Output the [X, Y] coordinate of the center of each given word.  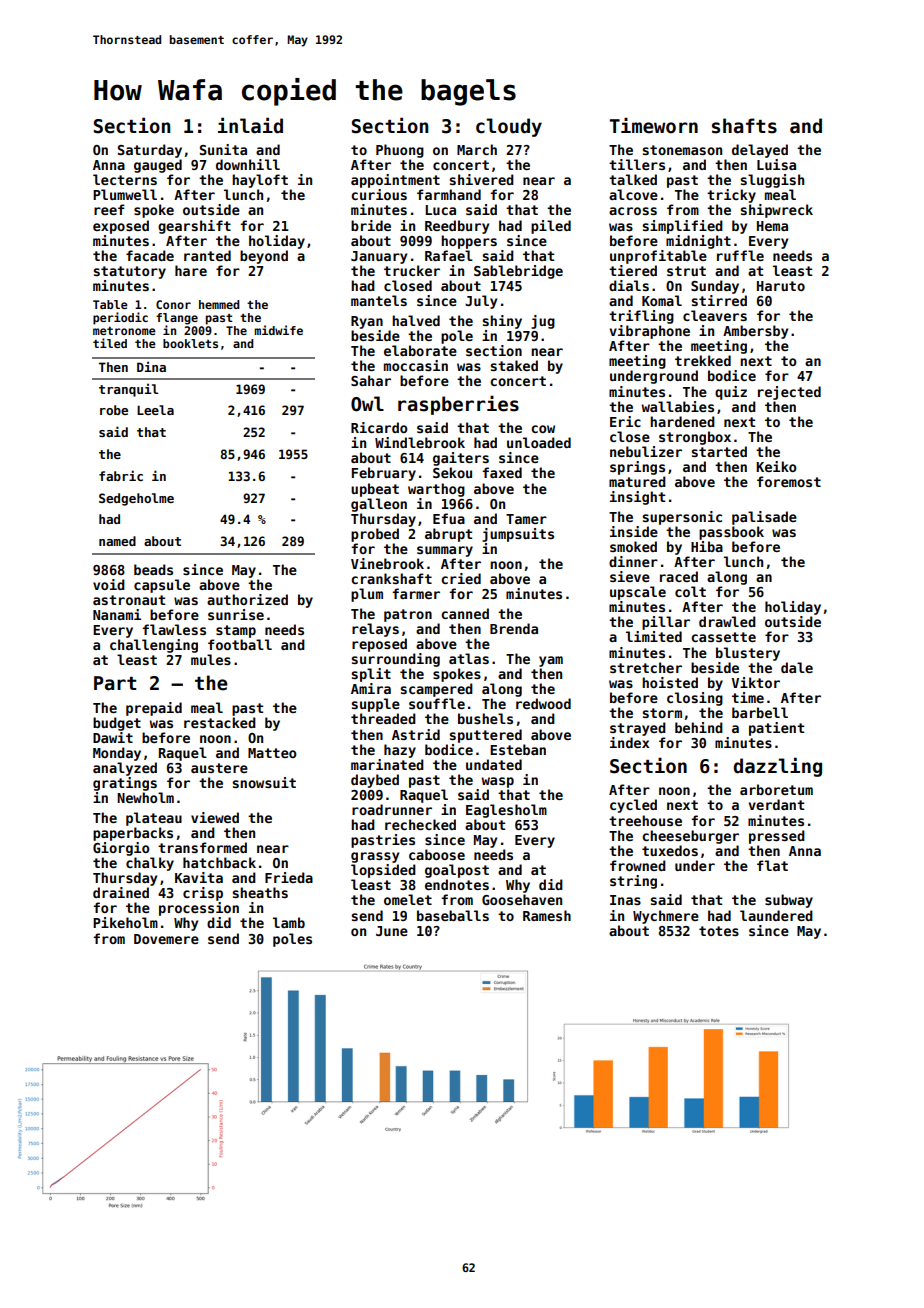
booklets [190, 343]
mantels [379, 300]
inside [634, 531]
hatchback [219, 862]
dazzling [778, 767]
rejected [789, 393]
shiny [502, 322]
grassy [375, 857]
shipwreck [776, 211]
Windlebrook [420, 442]
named [117, 541]
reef [109, 209]
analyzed [125, 769]
